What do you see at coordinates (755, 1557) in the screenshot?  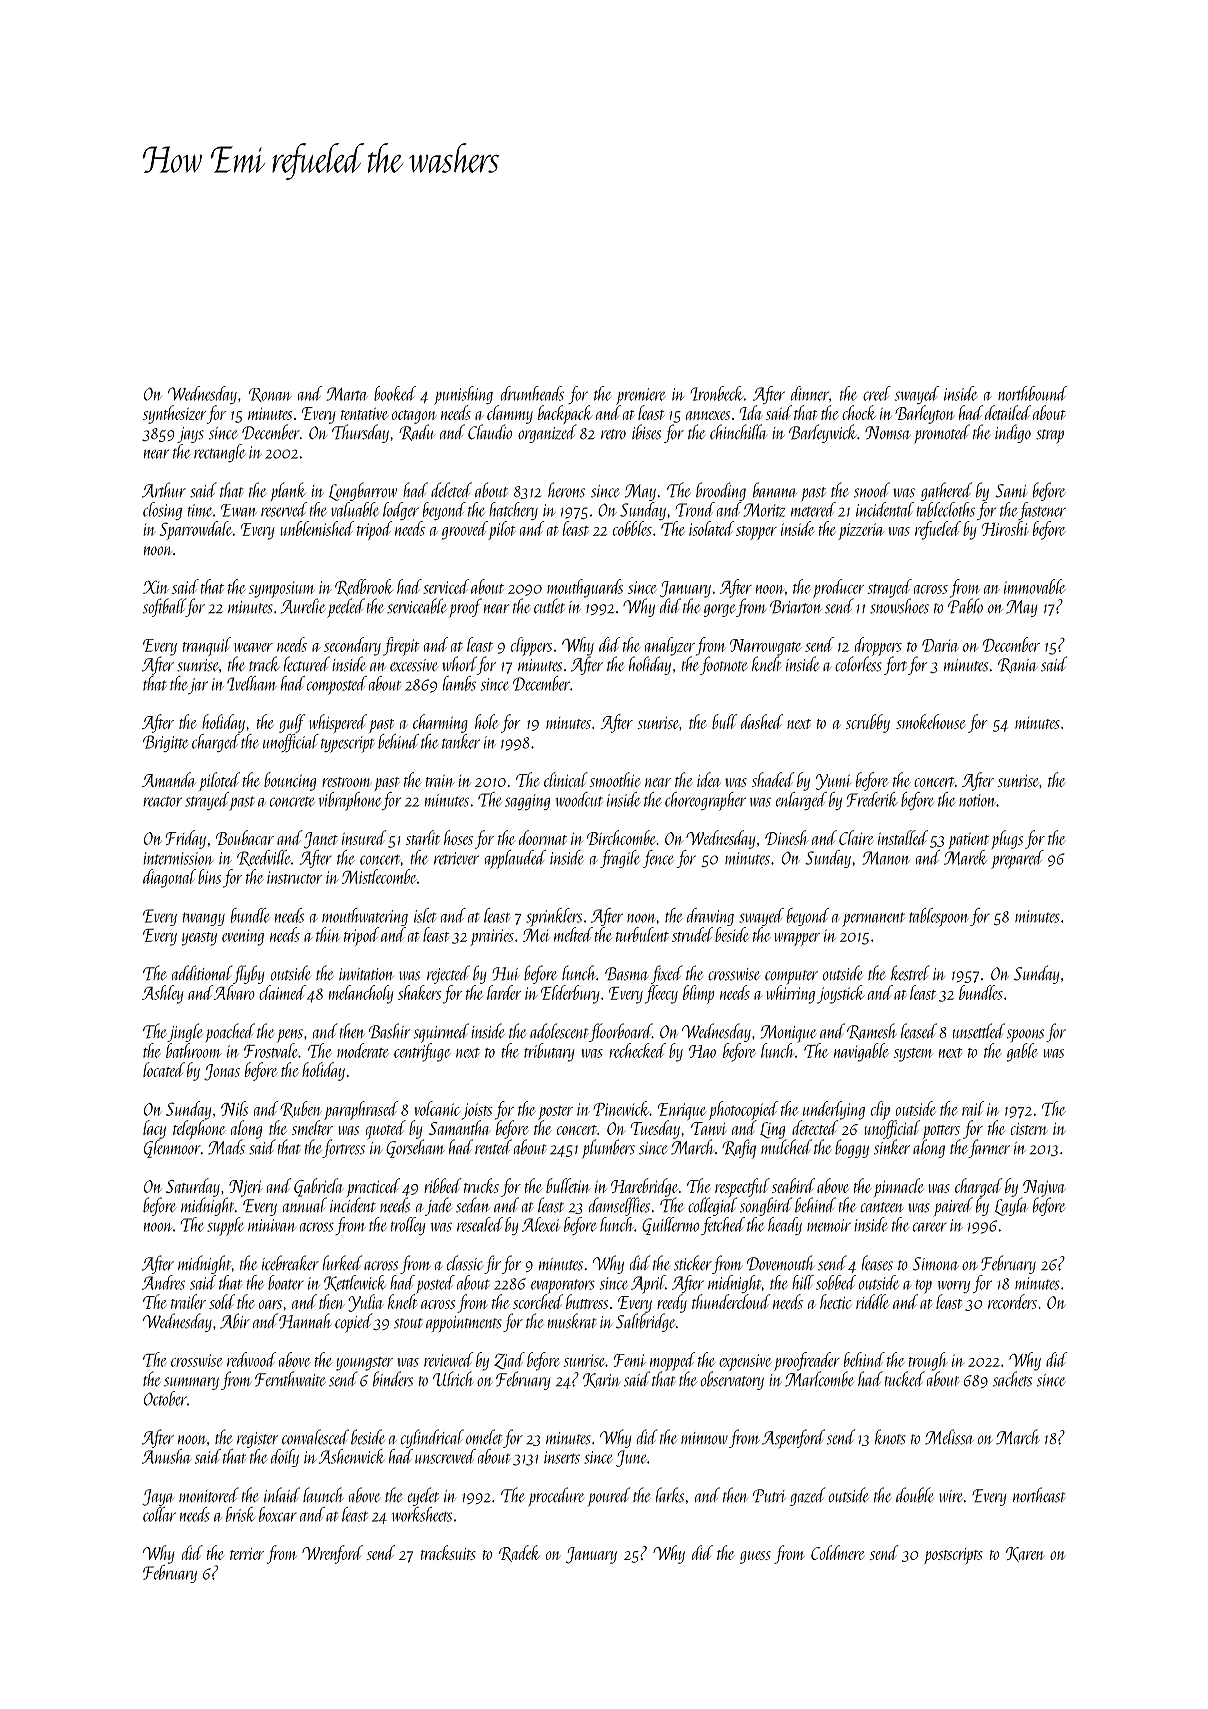 I see `guess` at bounding box center [755, 1557].
